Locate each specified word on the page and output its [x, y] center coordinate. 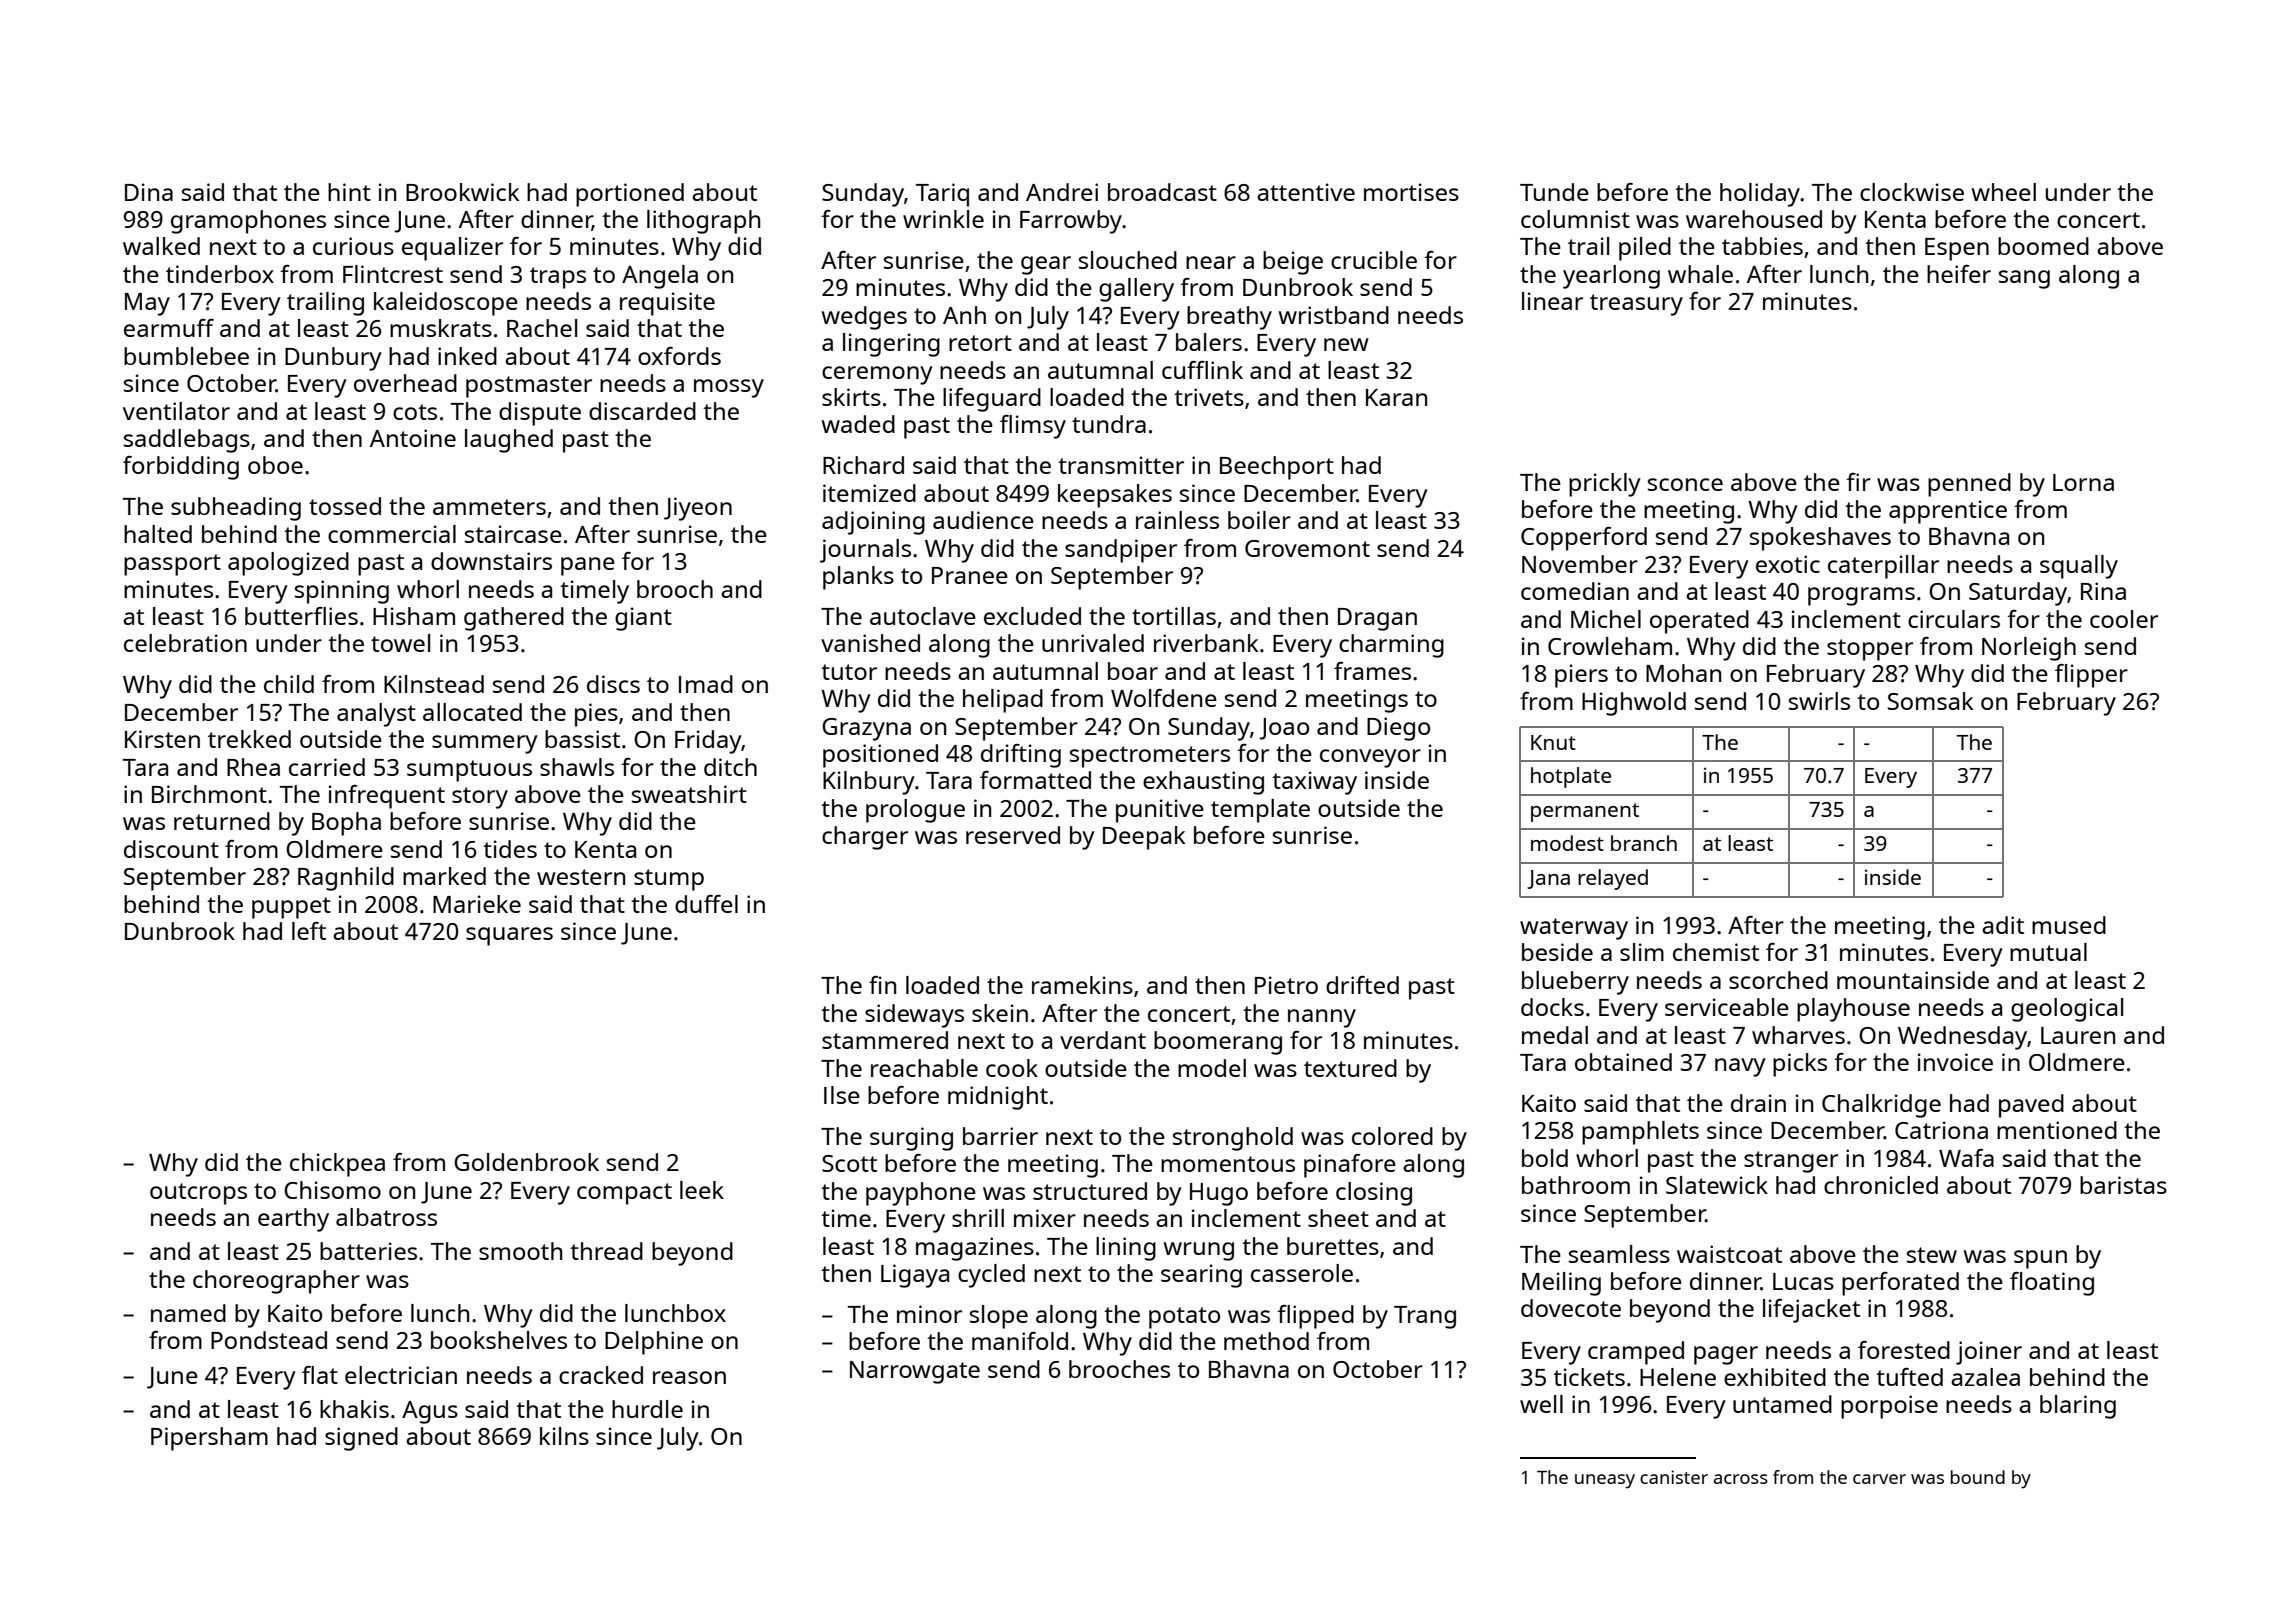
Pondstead [269, 1340]
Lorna [2083, 482]
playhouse [1853, 1010]
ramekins [1082, 985]
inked [467, 356]
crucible [1374, 260]
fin [882, 985]
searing [1201, 1276]
